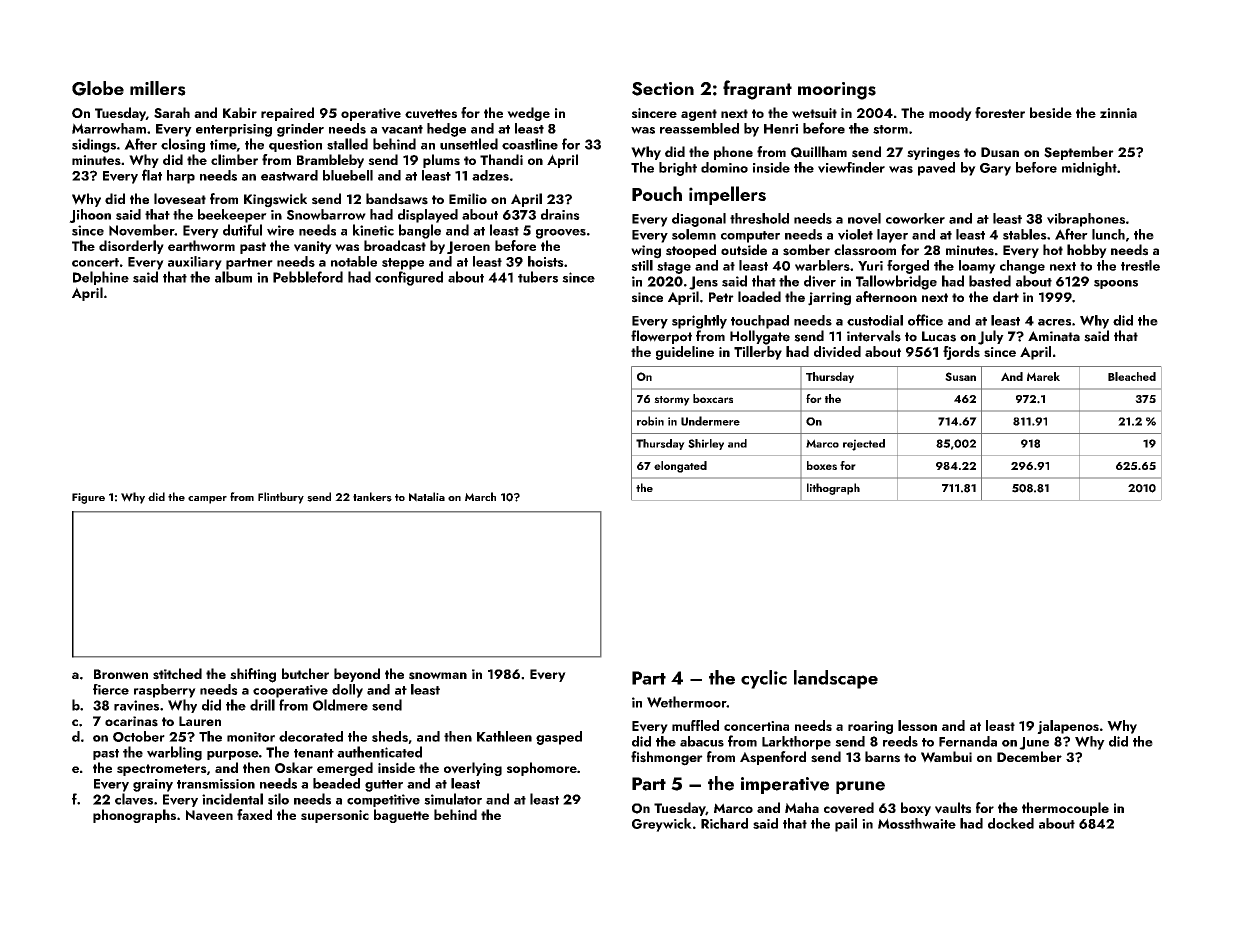  What do you see at coordinates (759, 218) in the page?
I see `threshold` at bounding box center [759, 218].
